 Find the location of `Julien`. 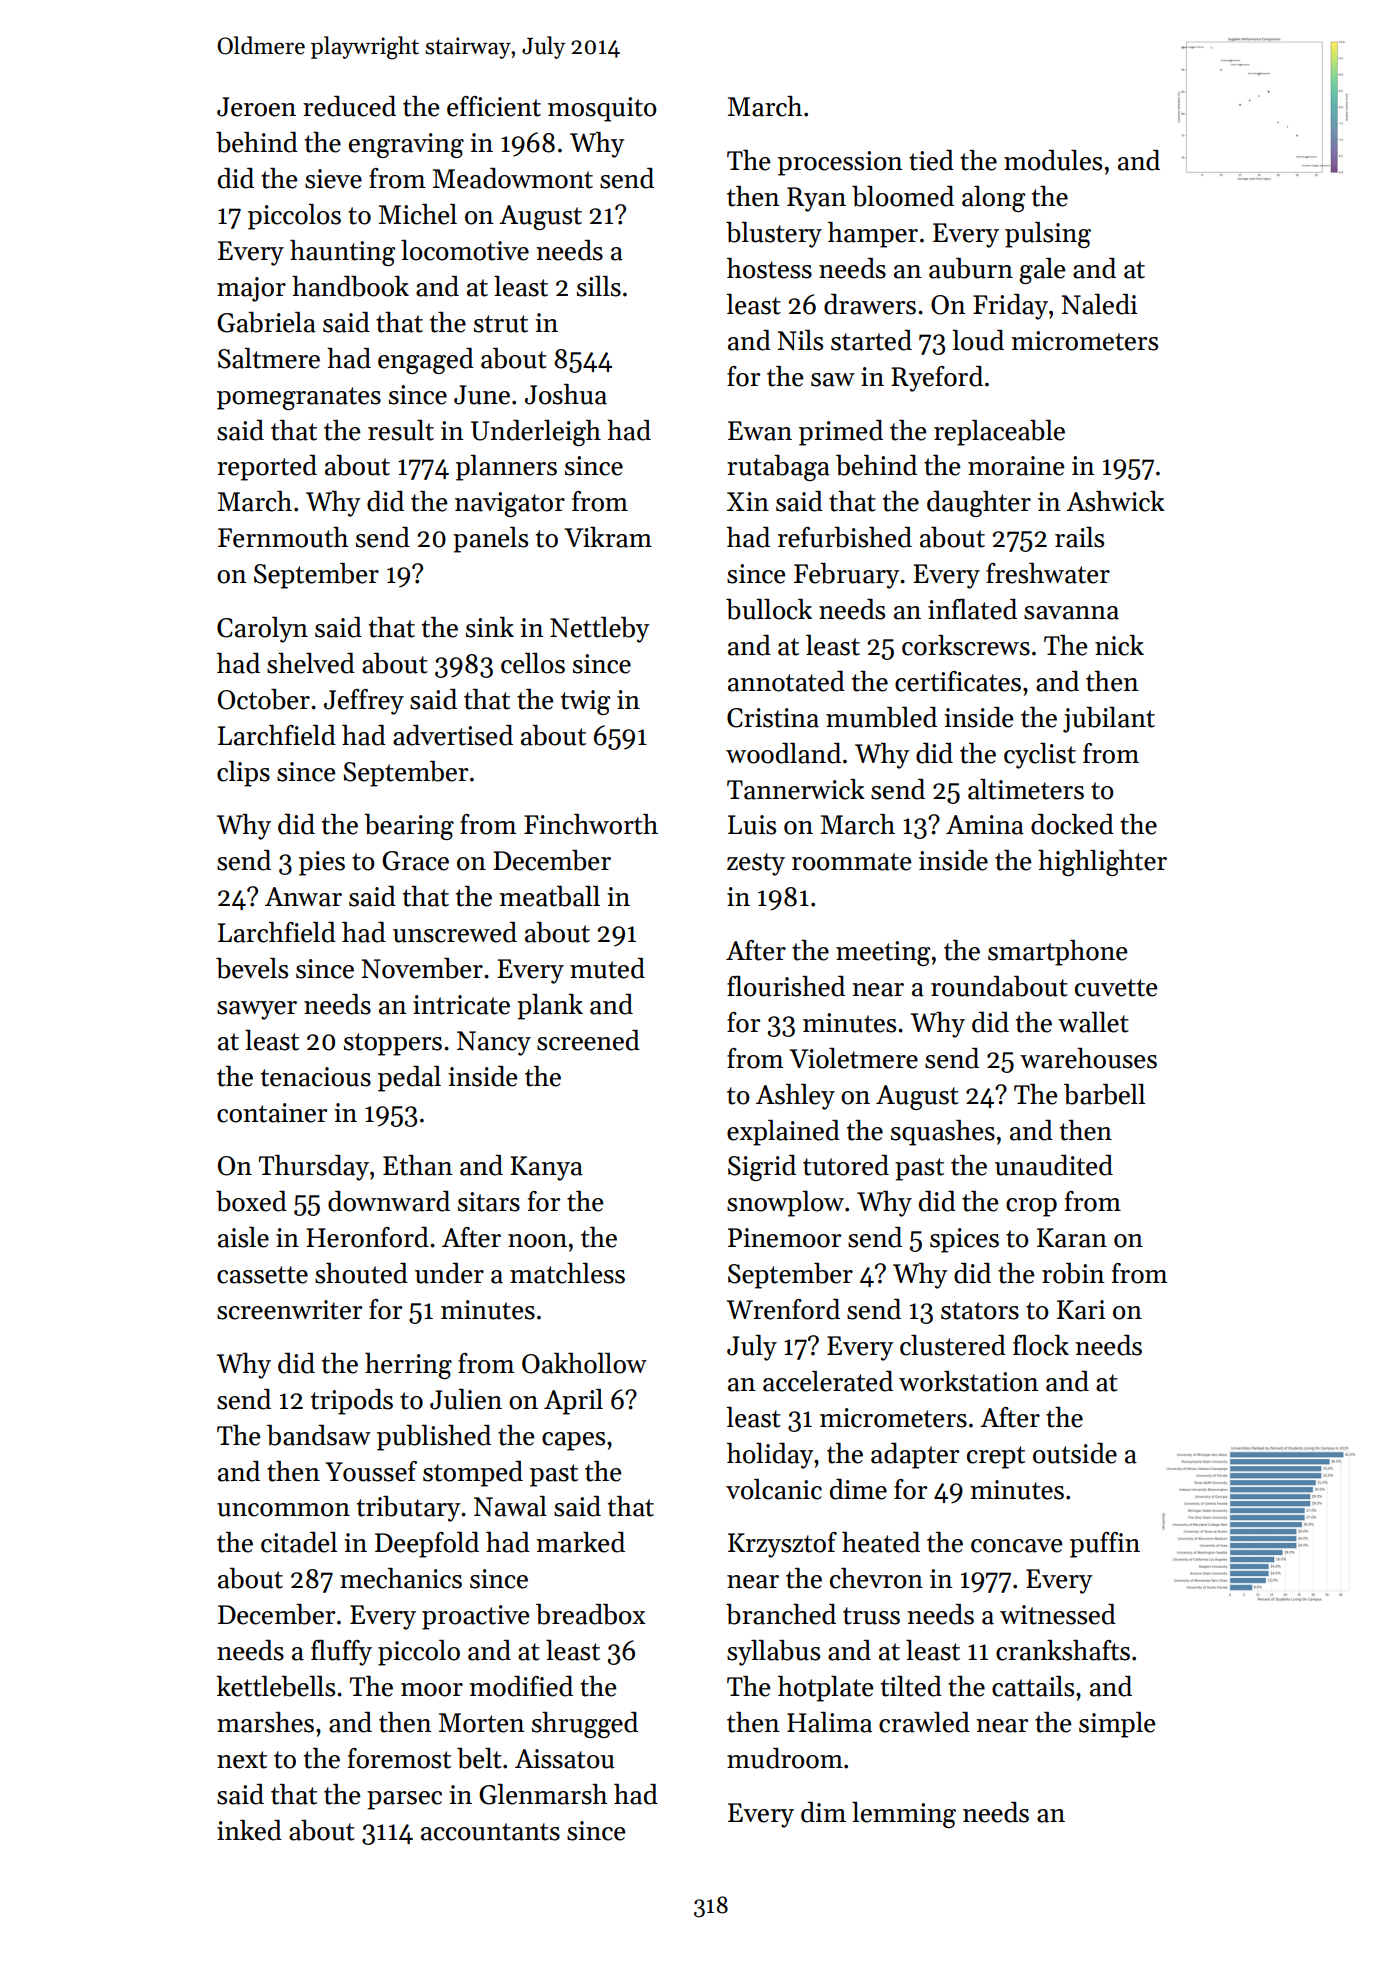

Julien is located at coordinates (466, 1399).
